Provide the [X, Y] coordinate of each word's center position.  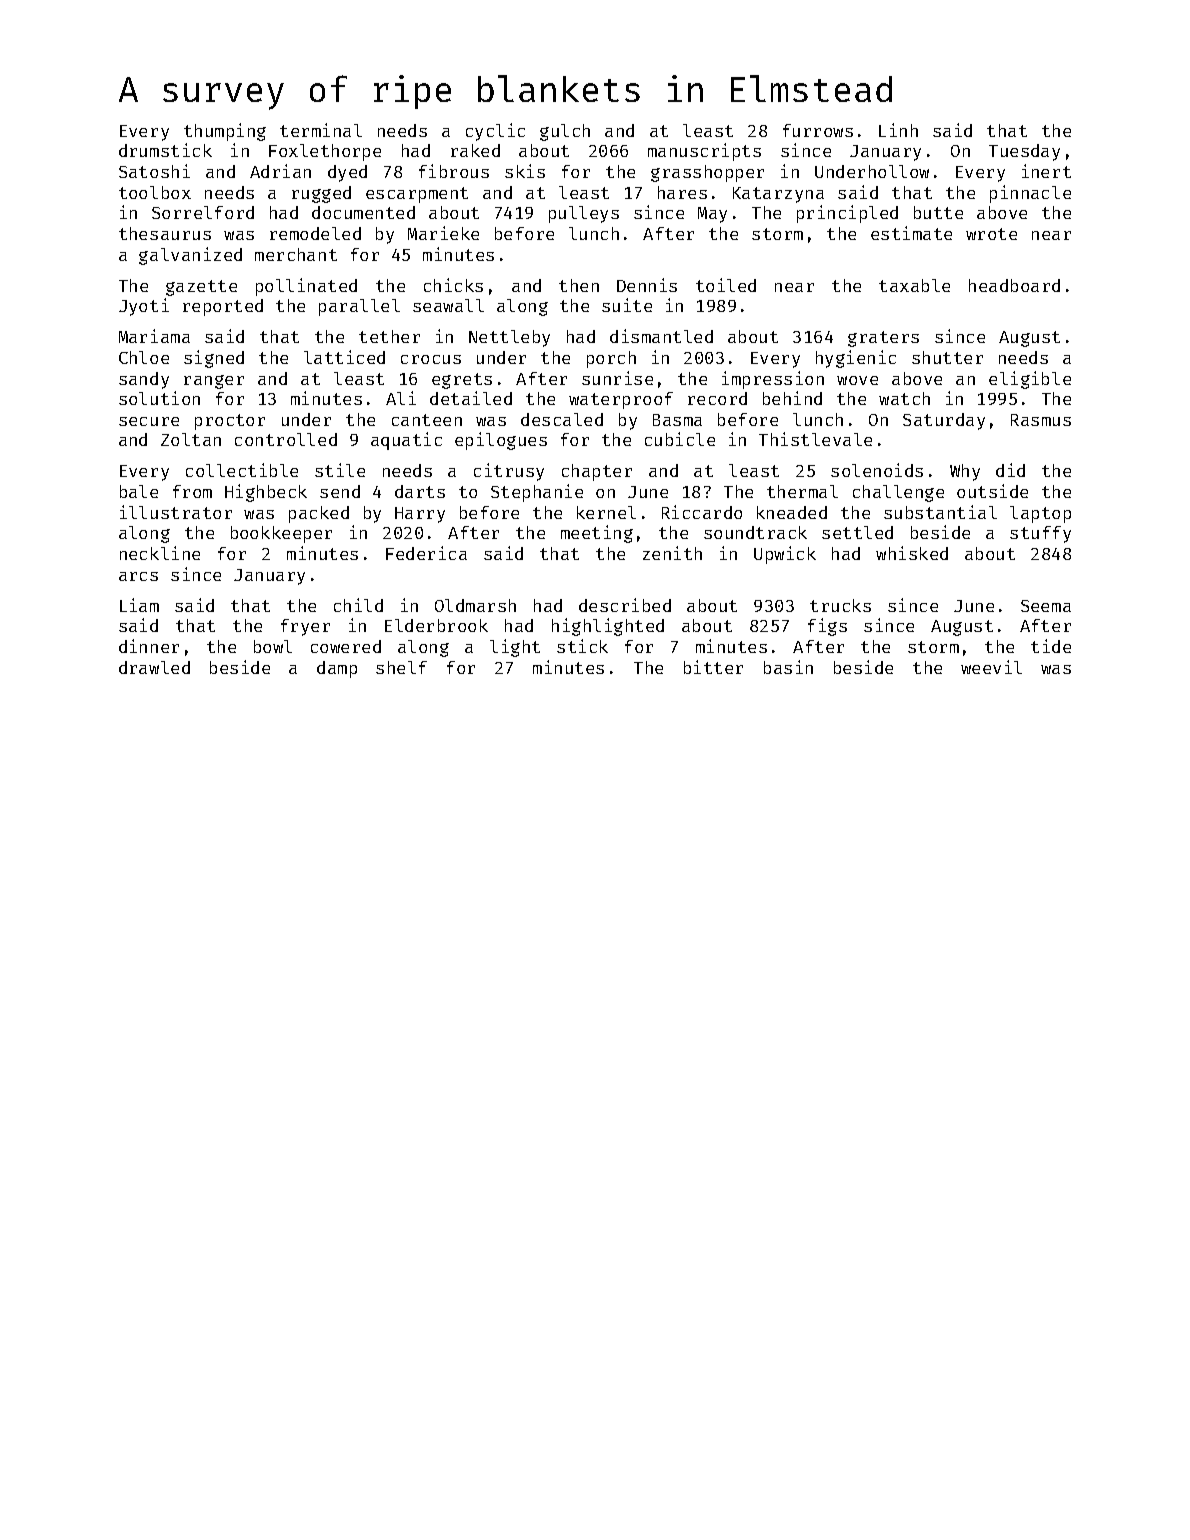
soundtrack [755, 532]
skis [525, 171]
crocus [431, 359]
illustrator [176, 512]
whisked [912, 553]
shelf [401, 667]
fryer [305, 627]
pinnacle [1030, 194]
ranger [214, 382]
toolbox [155, 192]
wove [857, 380]
